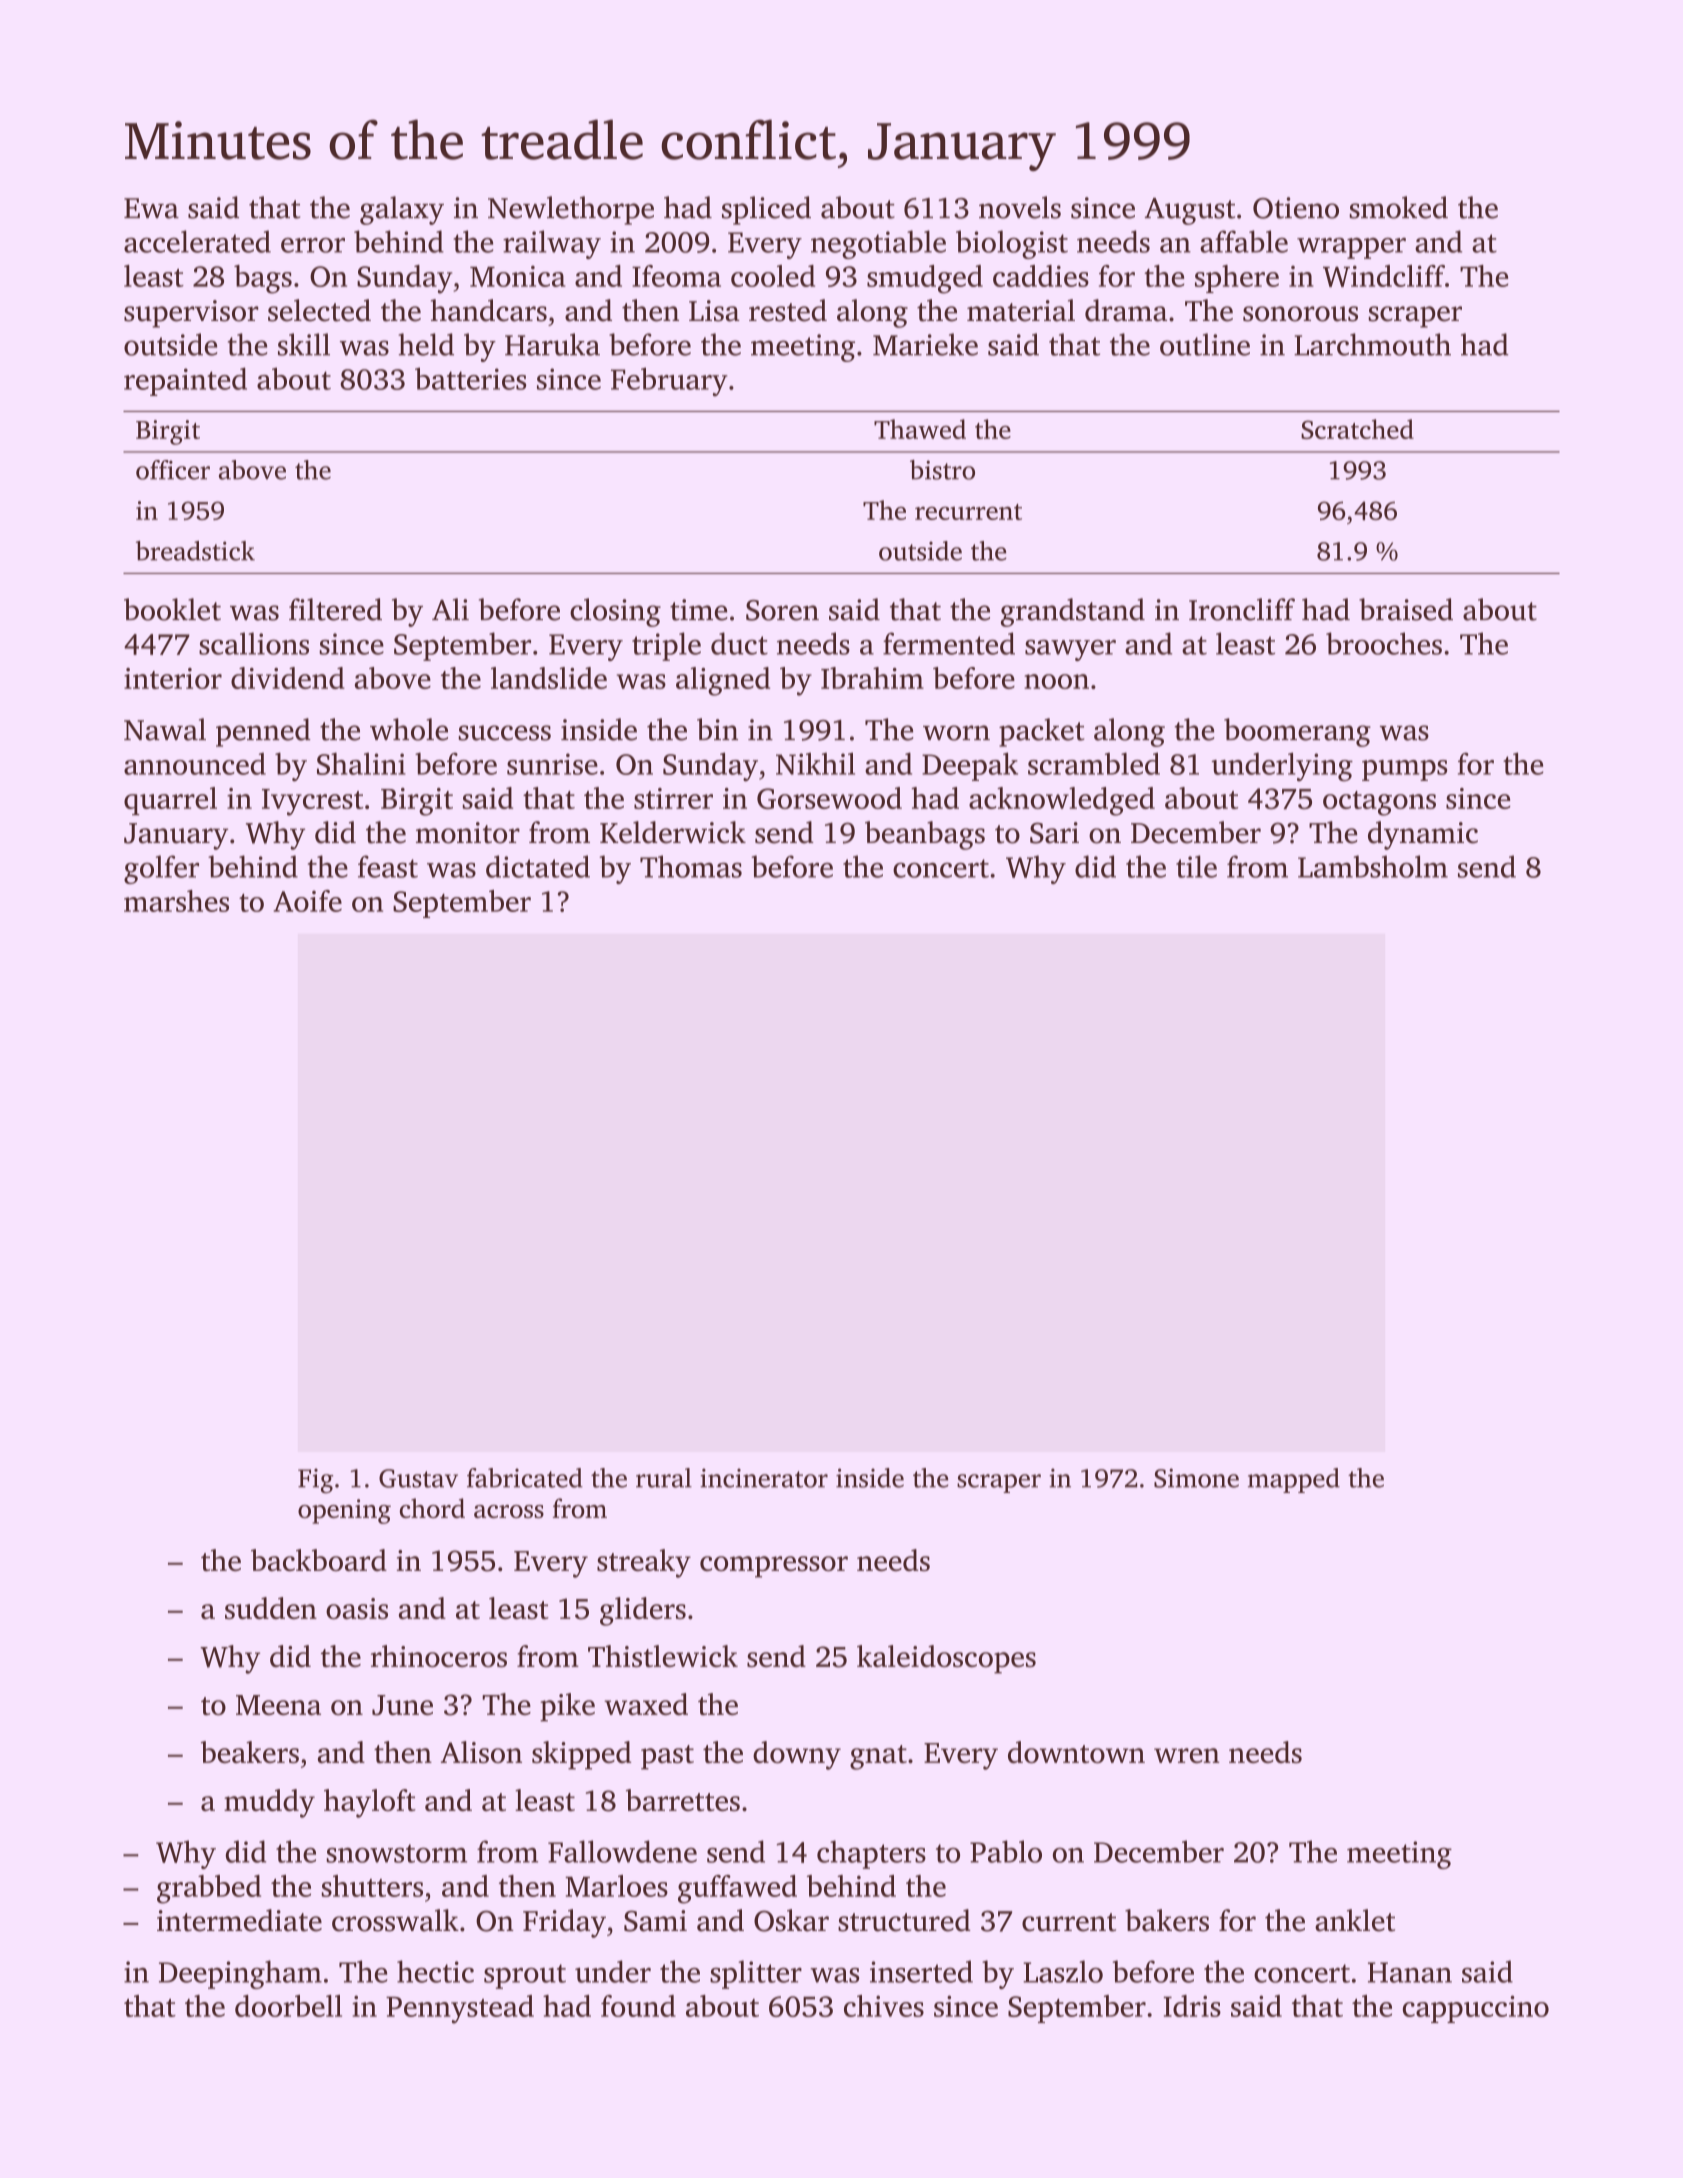 The width and height of the document is (1683, 2178). What do you see at coordinates (673, 832) in the document?
I see `Kelderwick` at bounding box center [673, 832].
